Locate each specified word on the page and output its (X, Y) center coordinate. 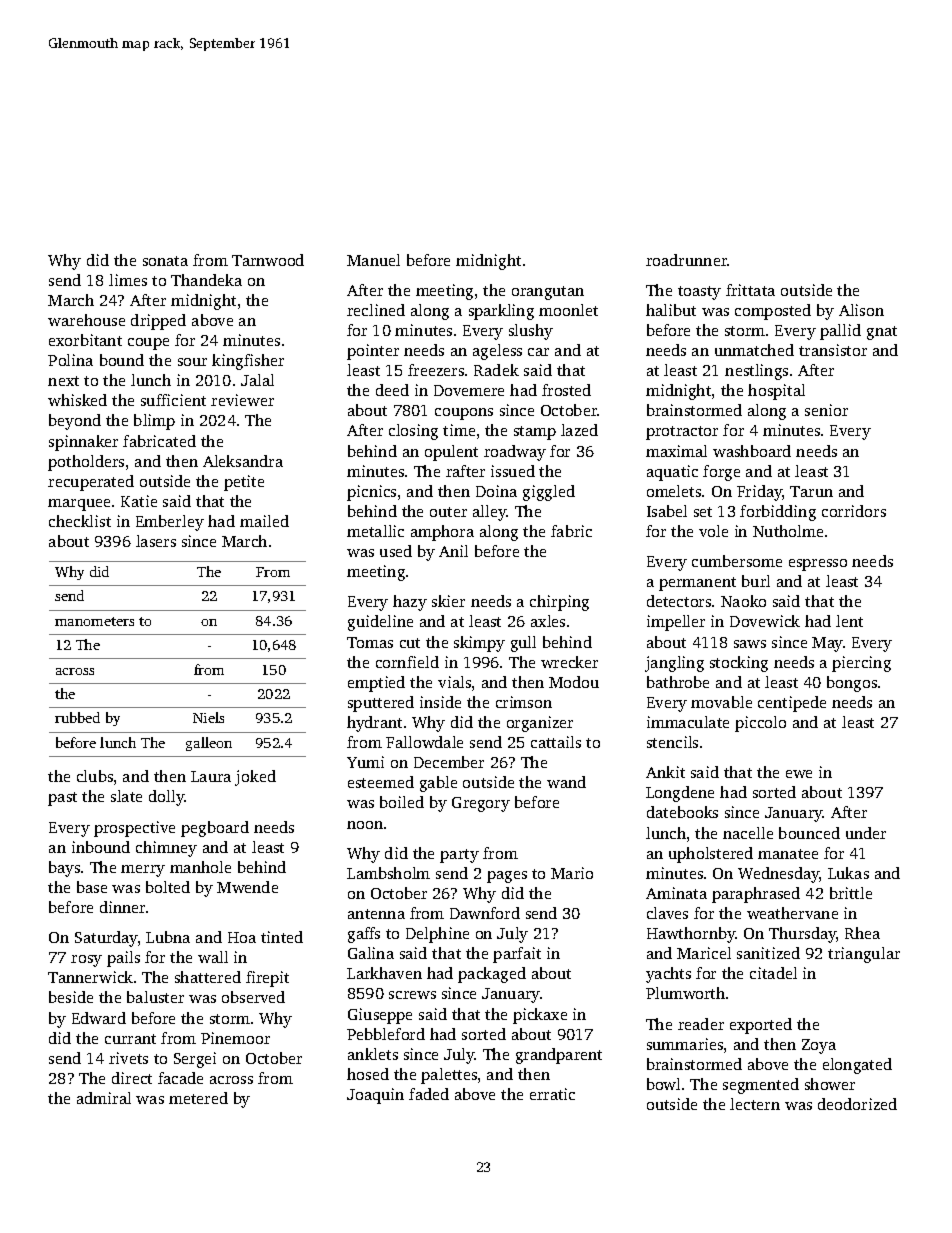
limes (128, 280)
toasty (699, 293)
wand (566, 782)
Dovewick (765, 621)
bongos (852, 684)
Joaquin (375, 1096)
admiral (104, 1098)
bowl (663, 1084)
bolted (168, 887)
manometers (94, 621)
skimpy (479, 644)
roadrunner (686, 260)
